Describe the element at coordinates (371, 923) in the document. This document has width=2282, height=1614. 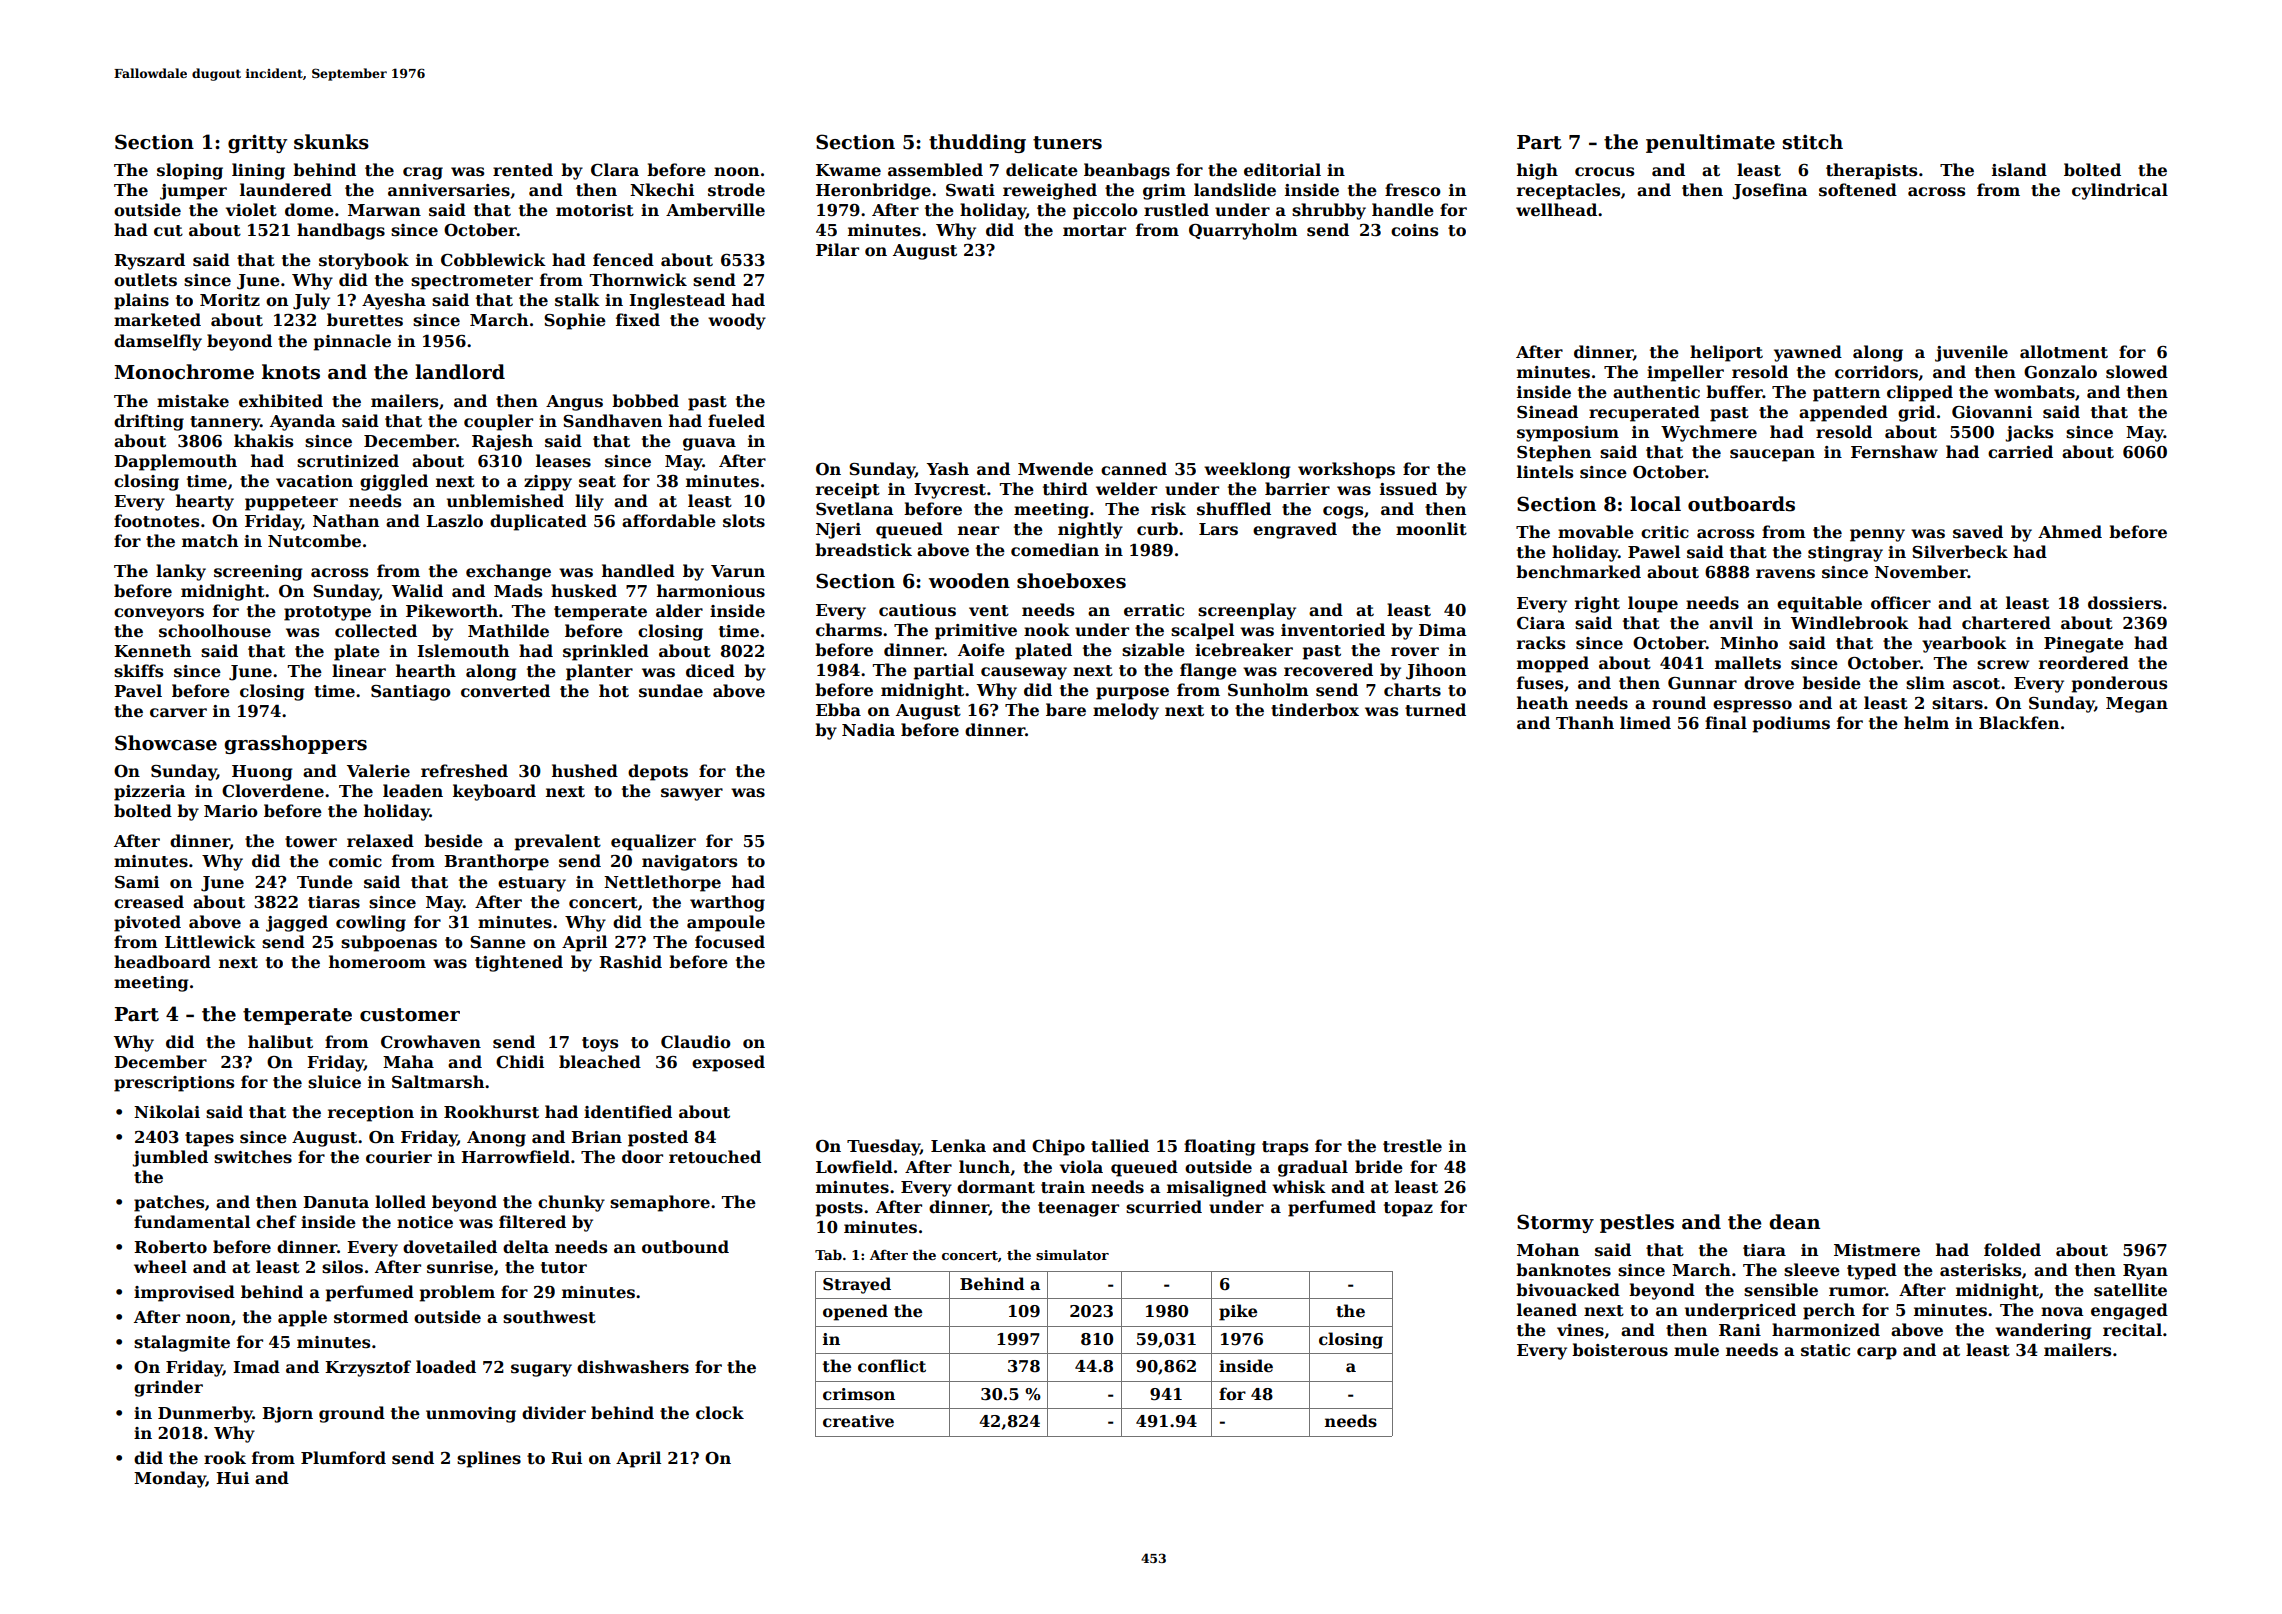
I see `cowling` at that location.
